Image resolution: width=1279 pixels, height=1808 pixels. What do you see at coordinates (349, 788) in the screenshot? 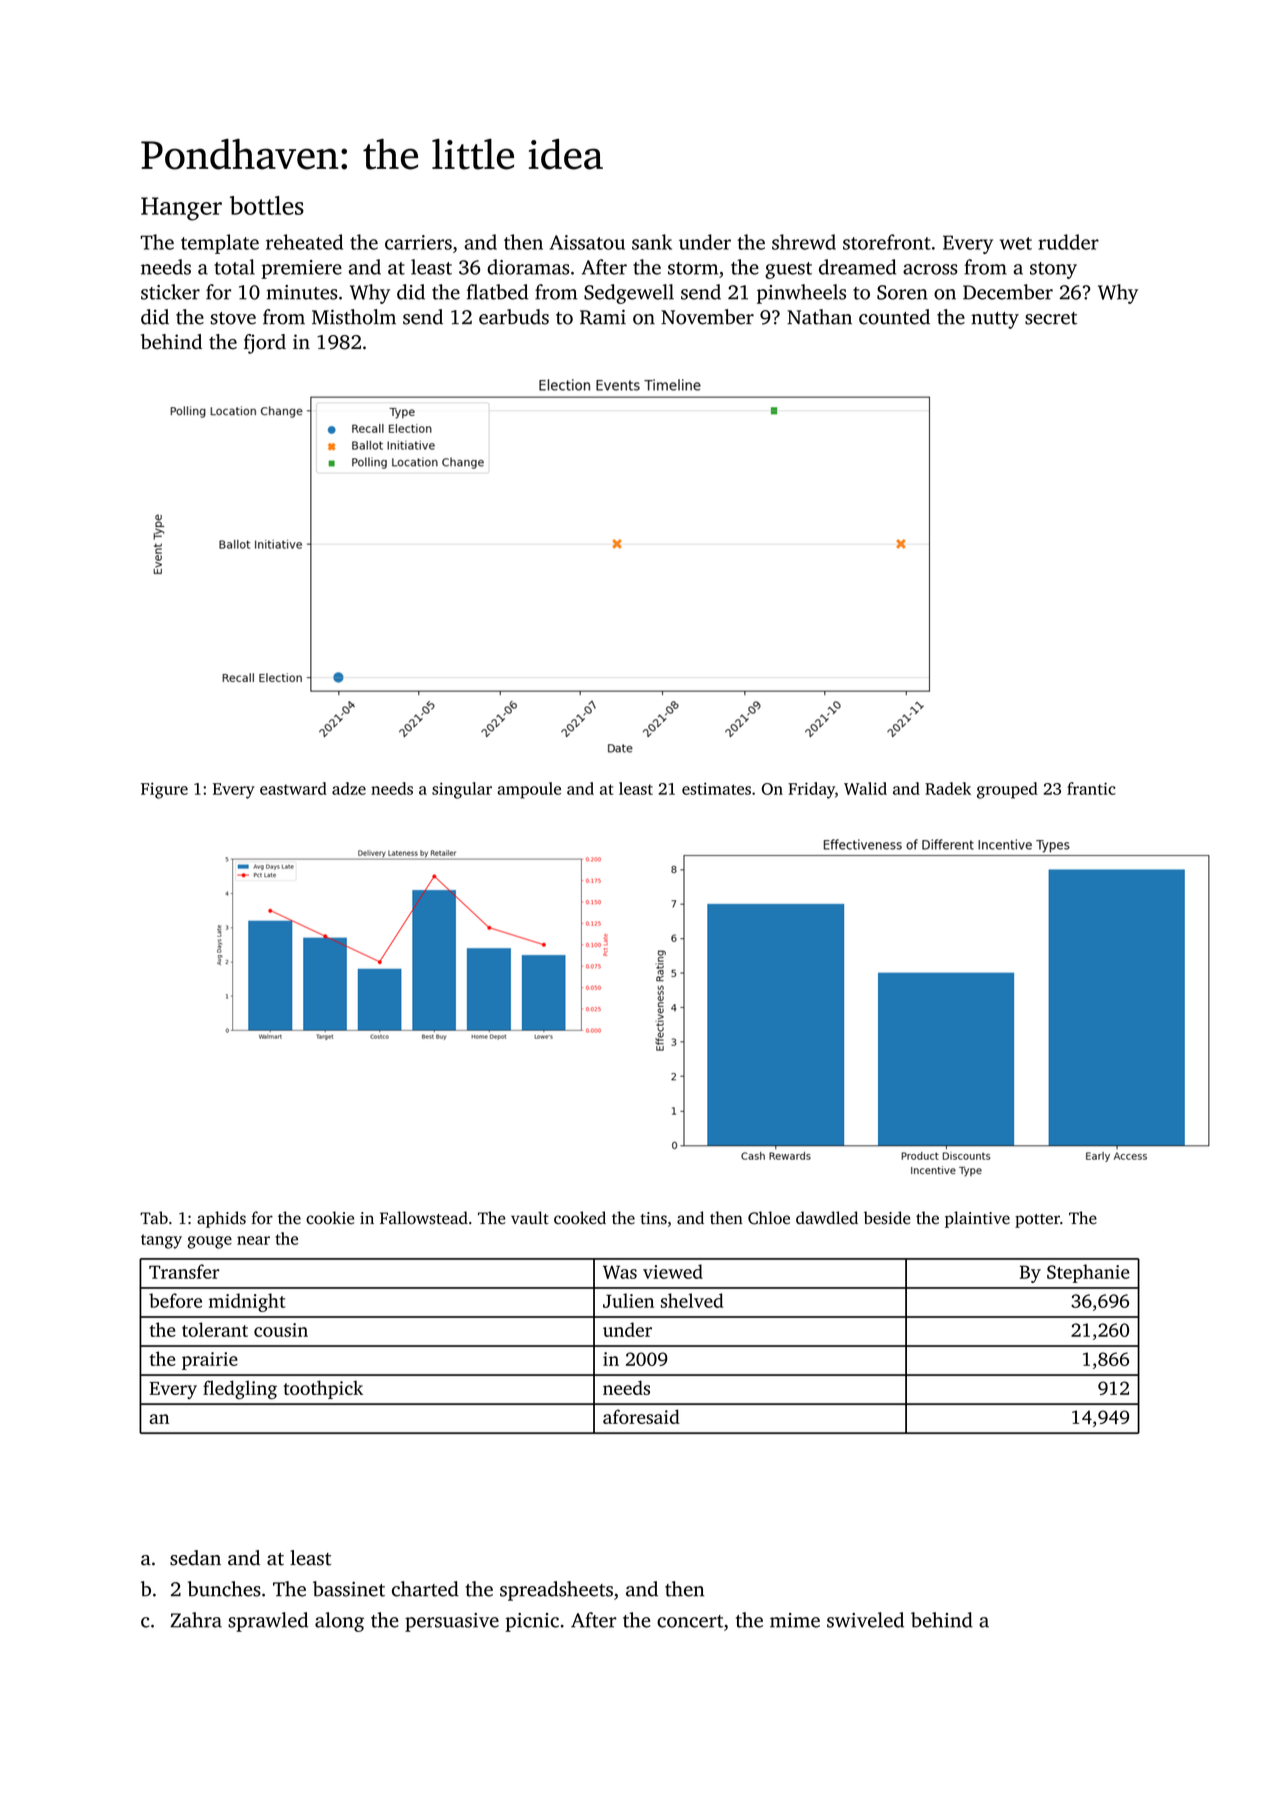
I see `adze` at bounding box center [349, 788].
